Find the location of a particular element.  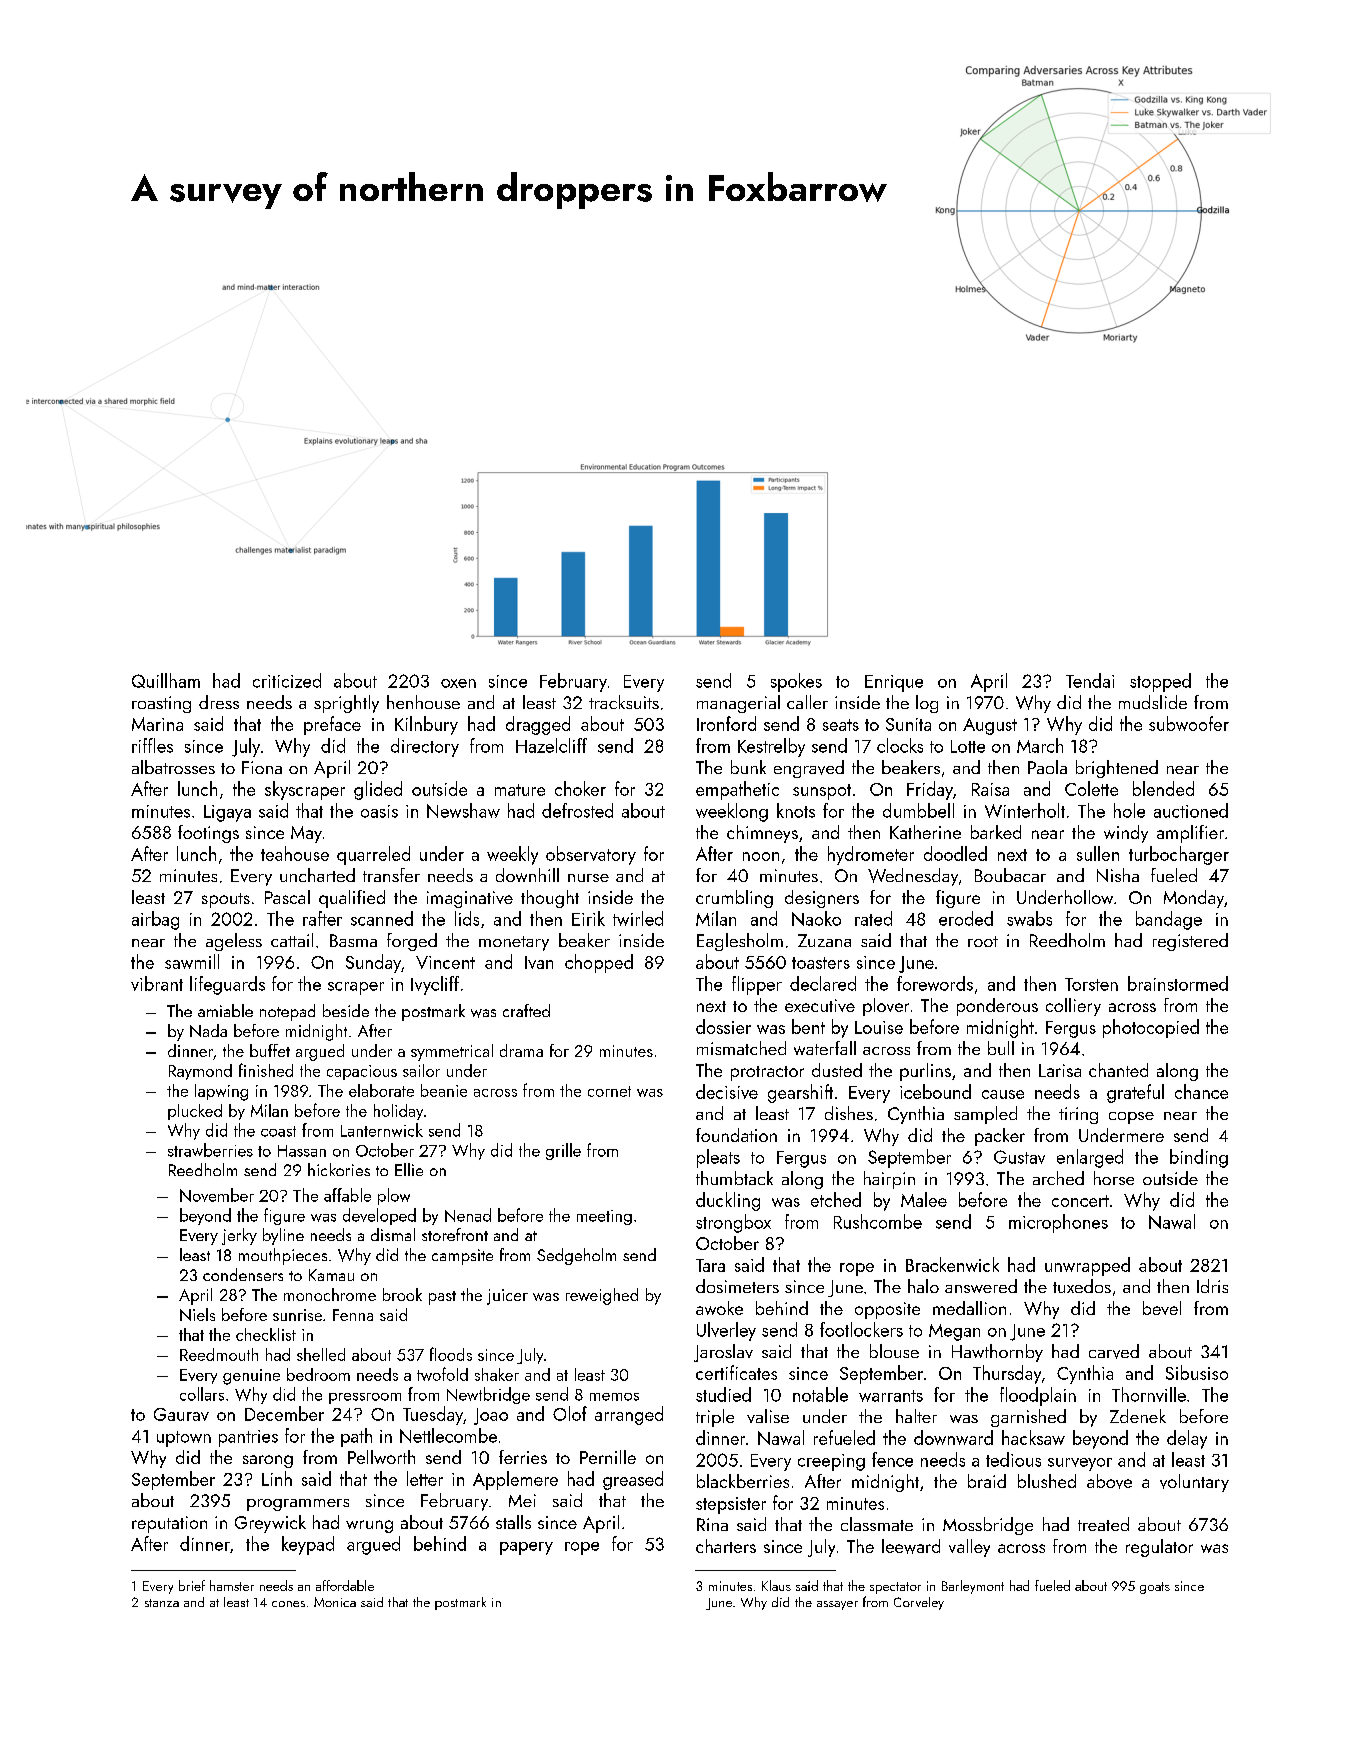

assayer is located at coordinates (837, 1605).
